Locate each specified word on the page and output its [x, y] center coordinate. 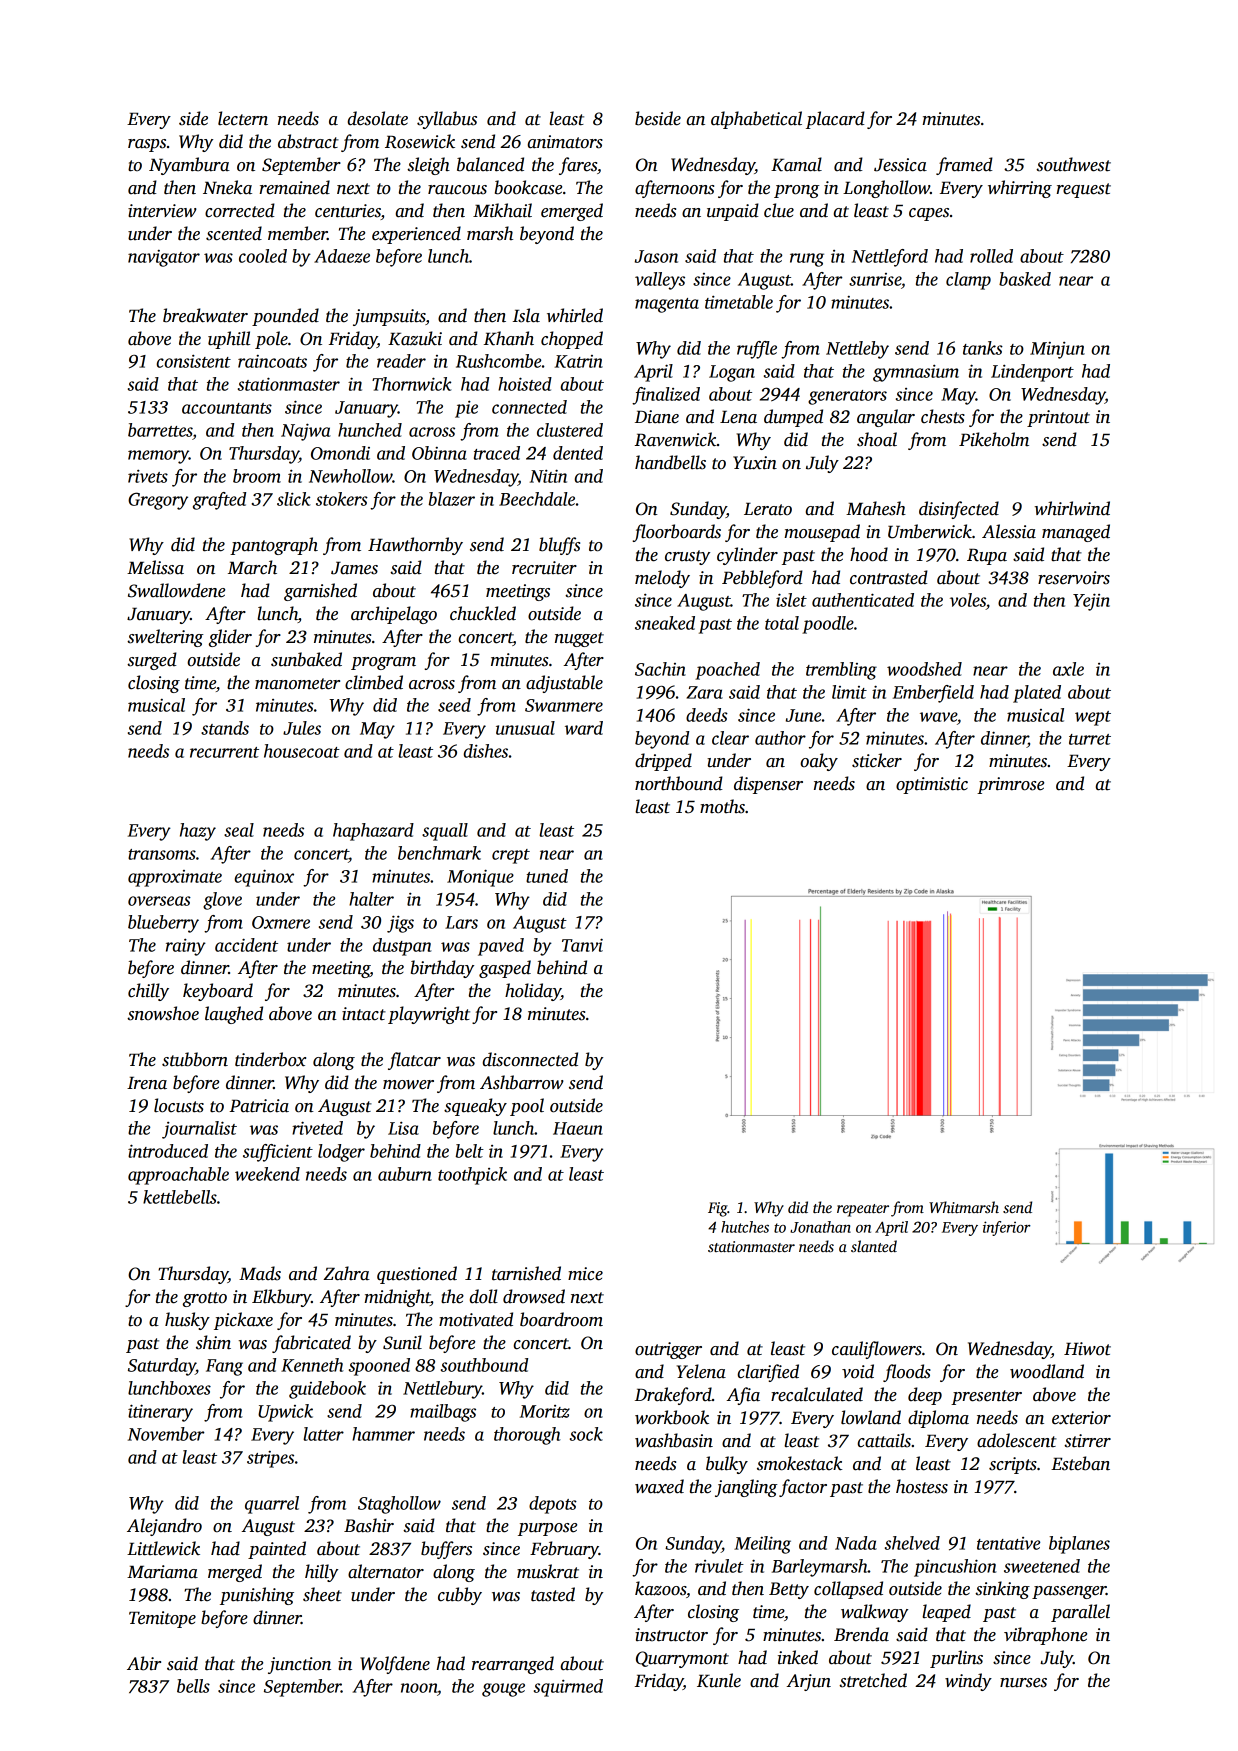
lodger [341, 1153]
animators [565, 142]
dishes [485, 751]
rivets [148, 476]
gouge [503, 1690]
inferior [1007, 1228]
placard [835, 120]
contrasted [889, 577]
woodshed [924, 669]
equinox [264, 878]
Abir [144, 1663]
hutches [745, 1227]
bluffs [559, 546]
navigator [164, 258]
